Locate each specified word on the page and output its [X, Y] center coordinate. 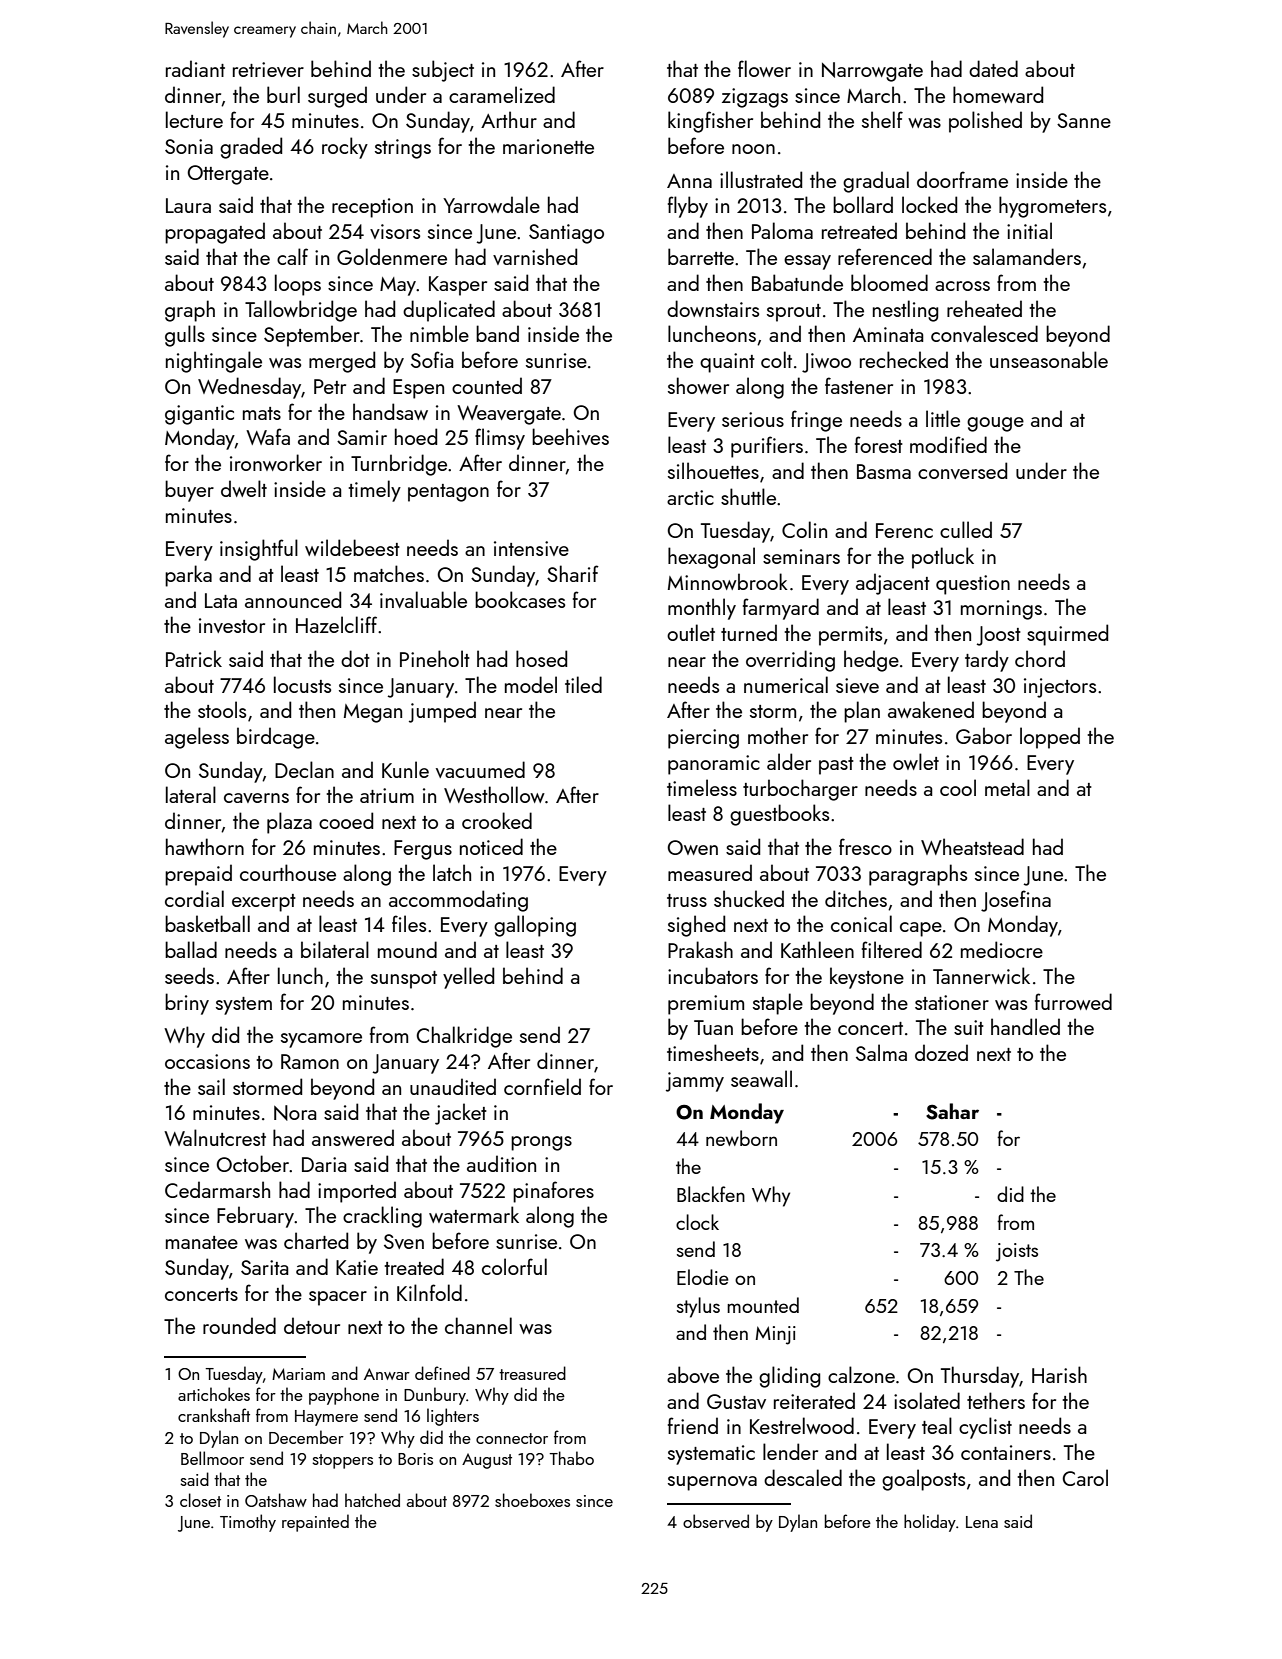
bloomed [889, 282]
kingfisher [710, 122]
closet [200, 1500]
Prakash [700, 949]
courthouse [288, 872]
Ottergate [228, 175]
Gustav [736, 1401]
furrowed [1073, 1001]
